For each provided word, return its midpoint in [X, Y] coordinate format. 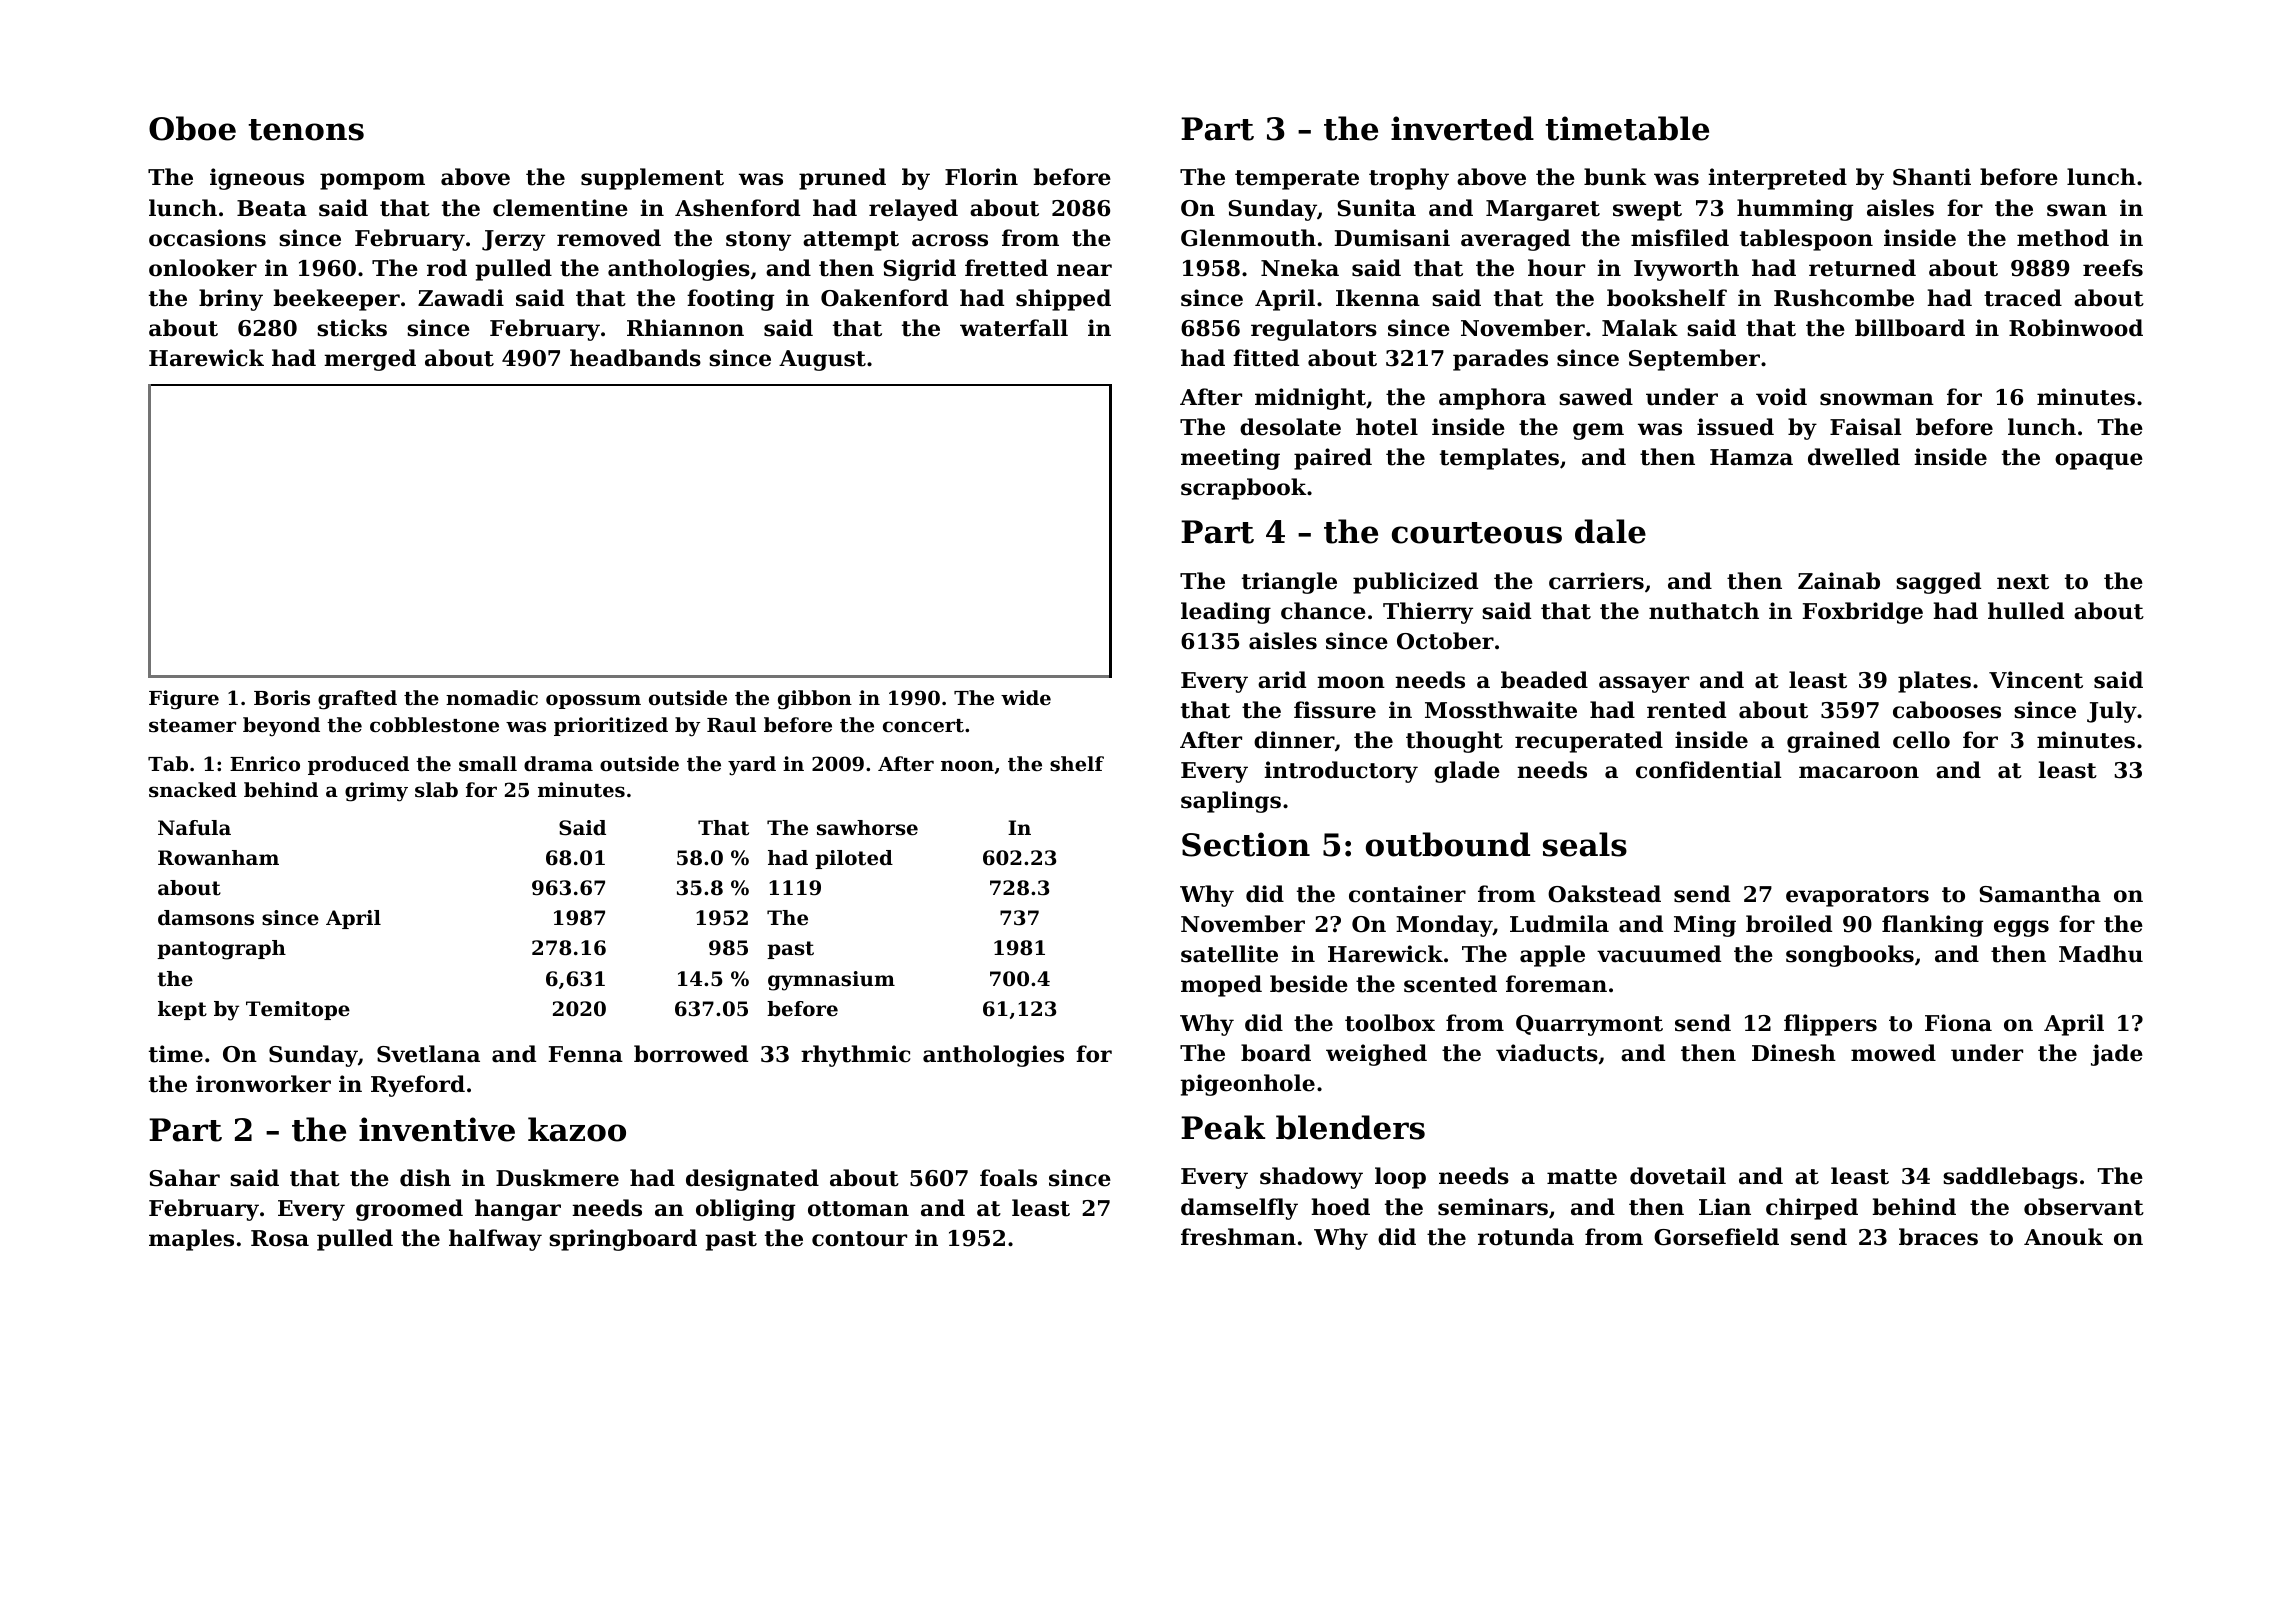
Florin [981, 177]
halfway [495, 1240]
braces [1938, 1237]
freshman [1238, 1237]
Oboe [192, 128]
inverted [1462, 128]
